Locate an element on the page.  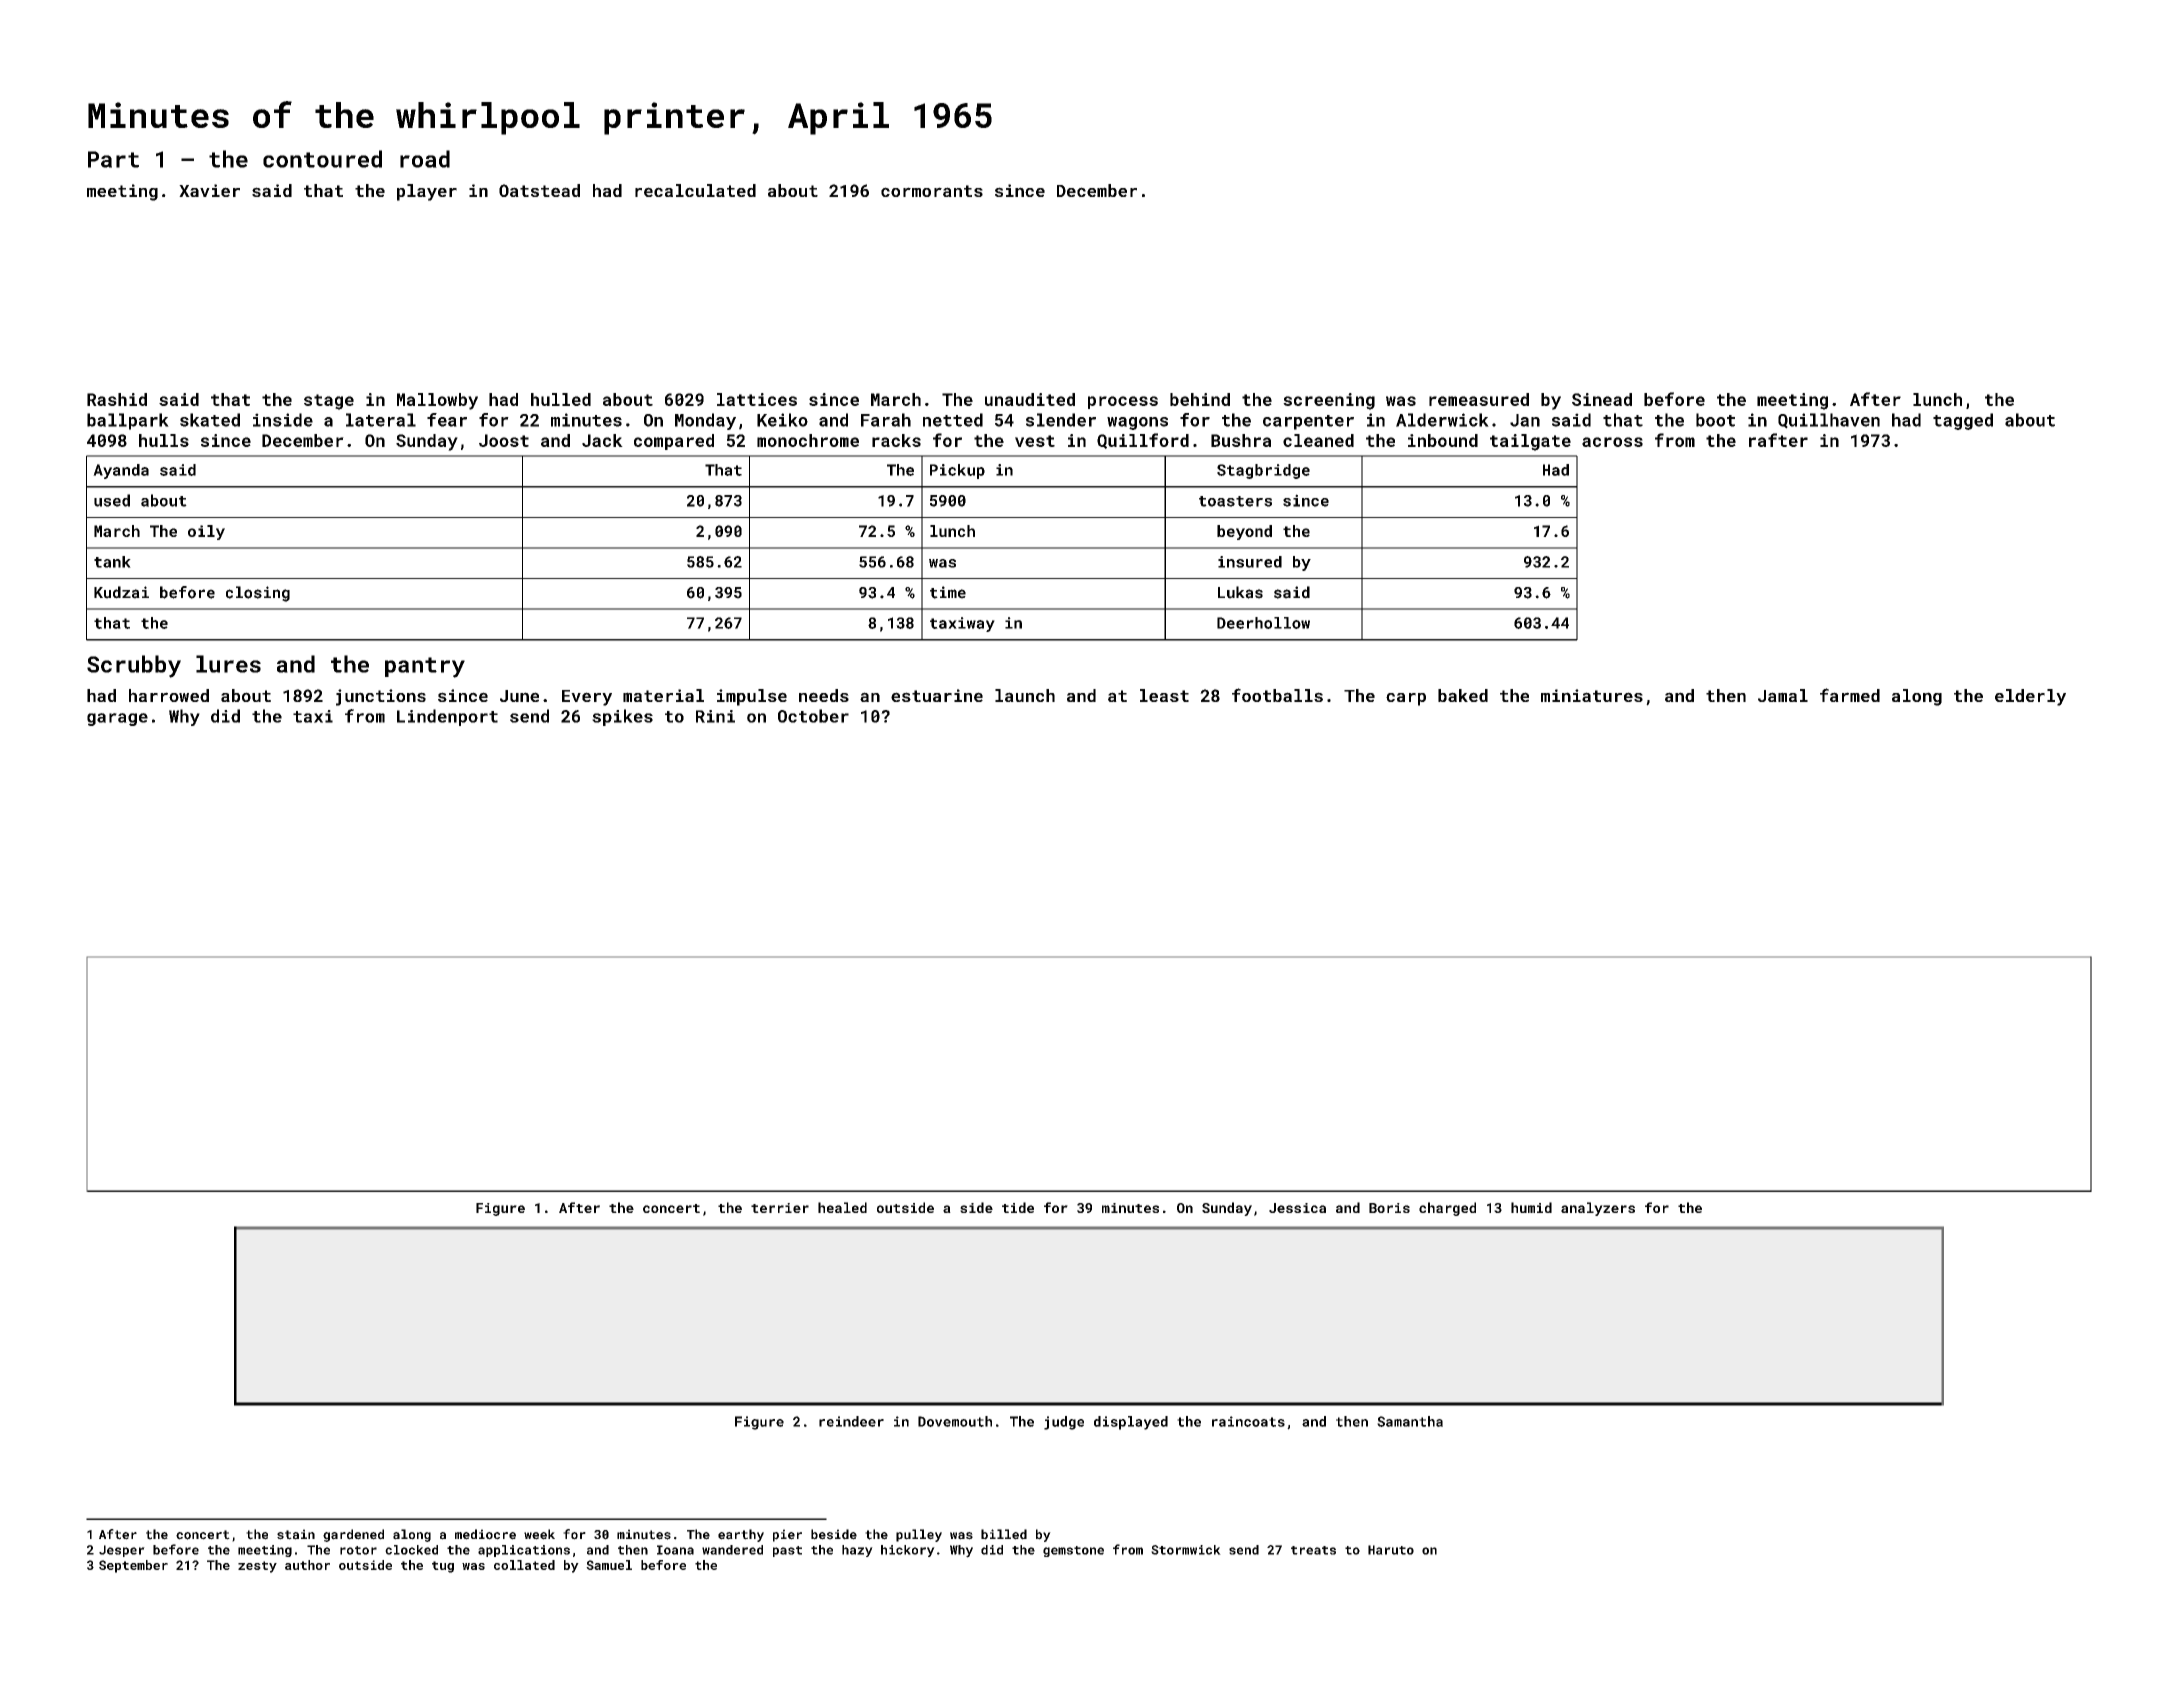
October is located at coordinates (813, 716).
